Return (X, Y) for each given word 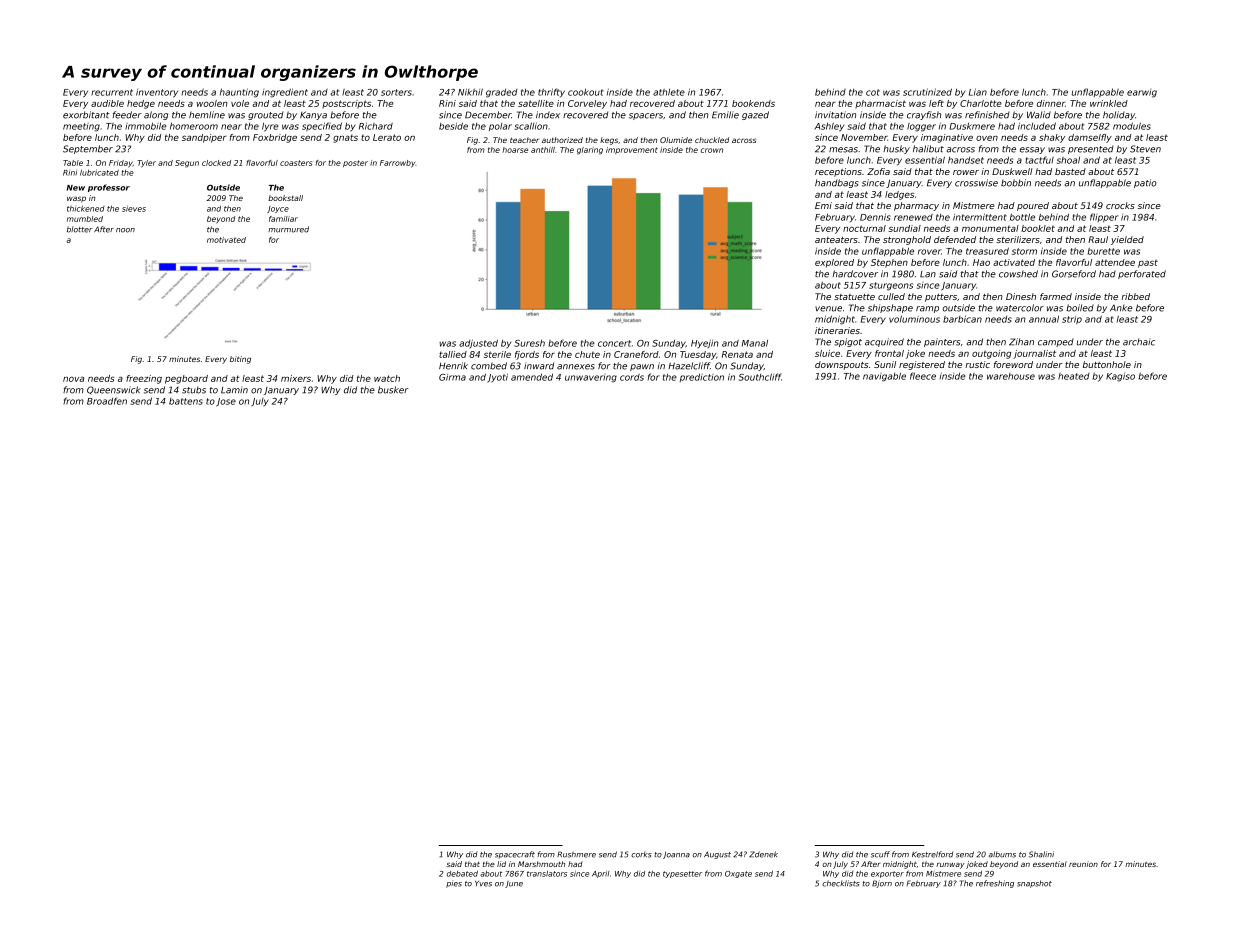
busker (393, 390)
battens (186, 401)
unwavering (591, 378)
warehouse (1011, 376)
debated (462, 874)
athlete (669, 92)
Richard (376, 126)
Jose (226, 402)
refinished (987, 115)
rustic (977, 364)
